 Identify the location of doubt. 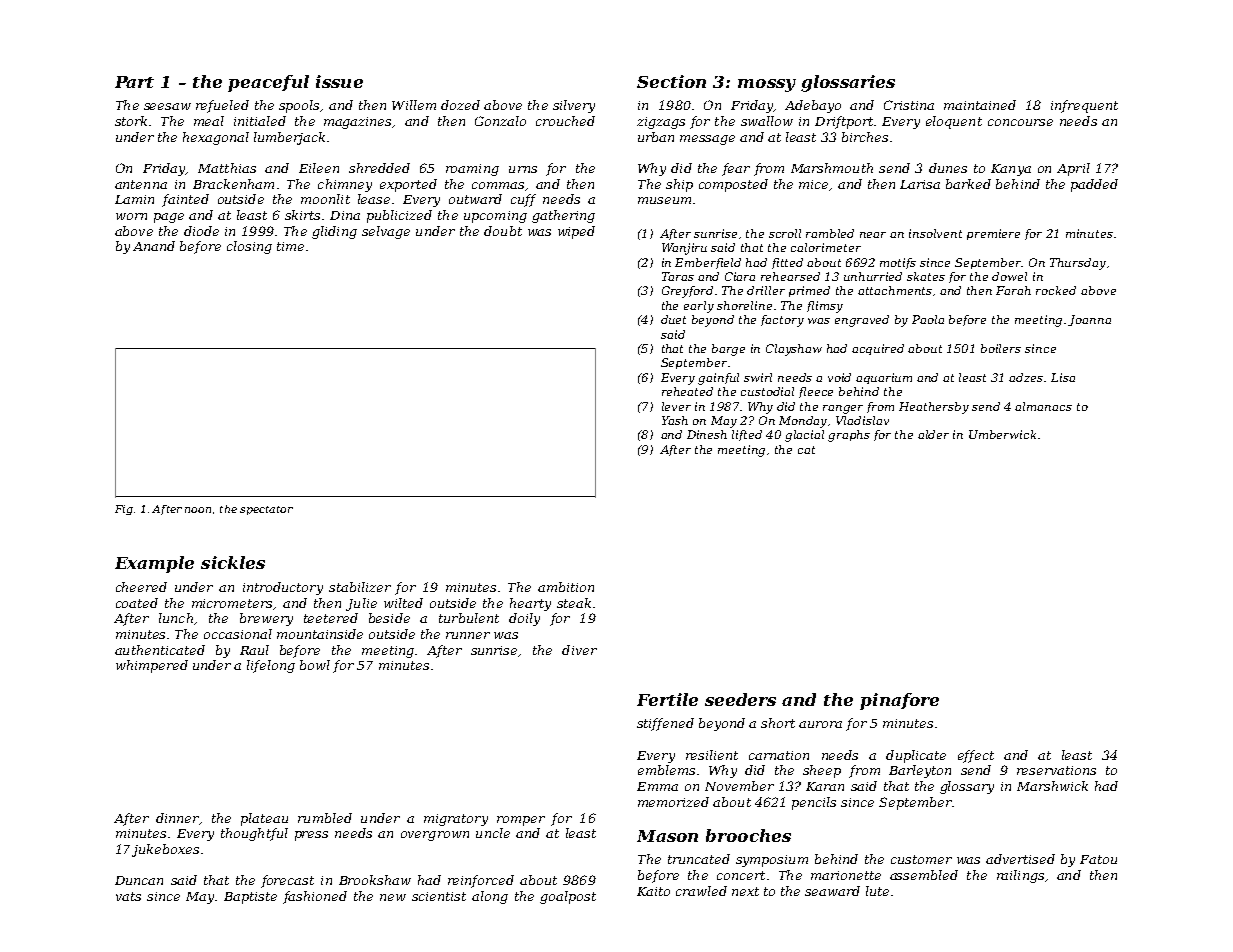
(503, 231).
